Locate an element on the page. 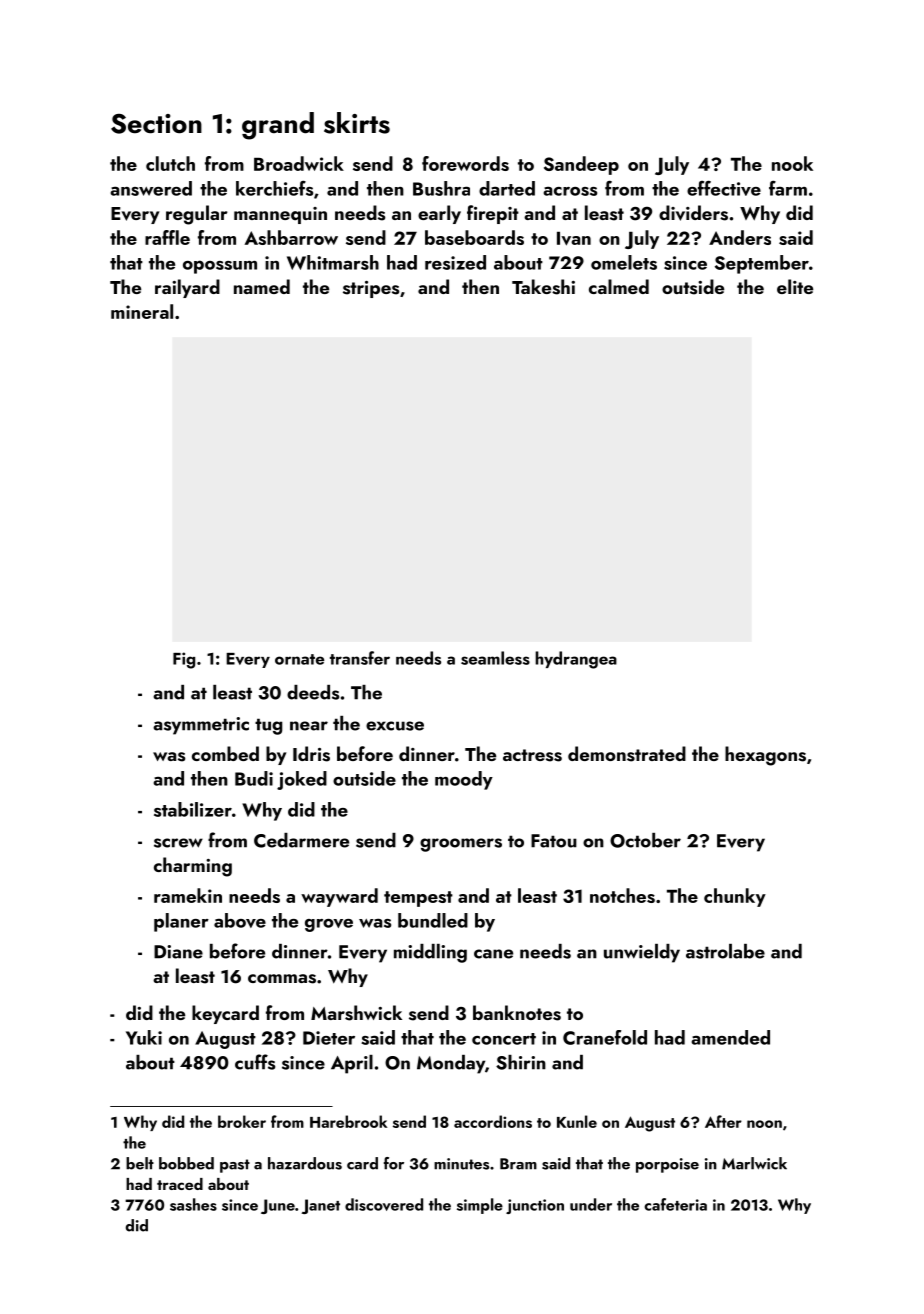  Section is located at coordinates (156, 124).
